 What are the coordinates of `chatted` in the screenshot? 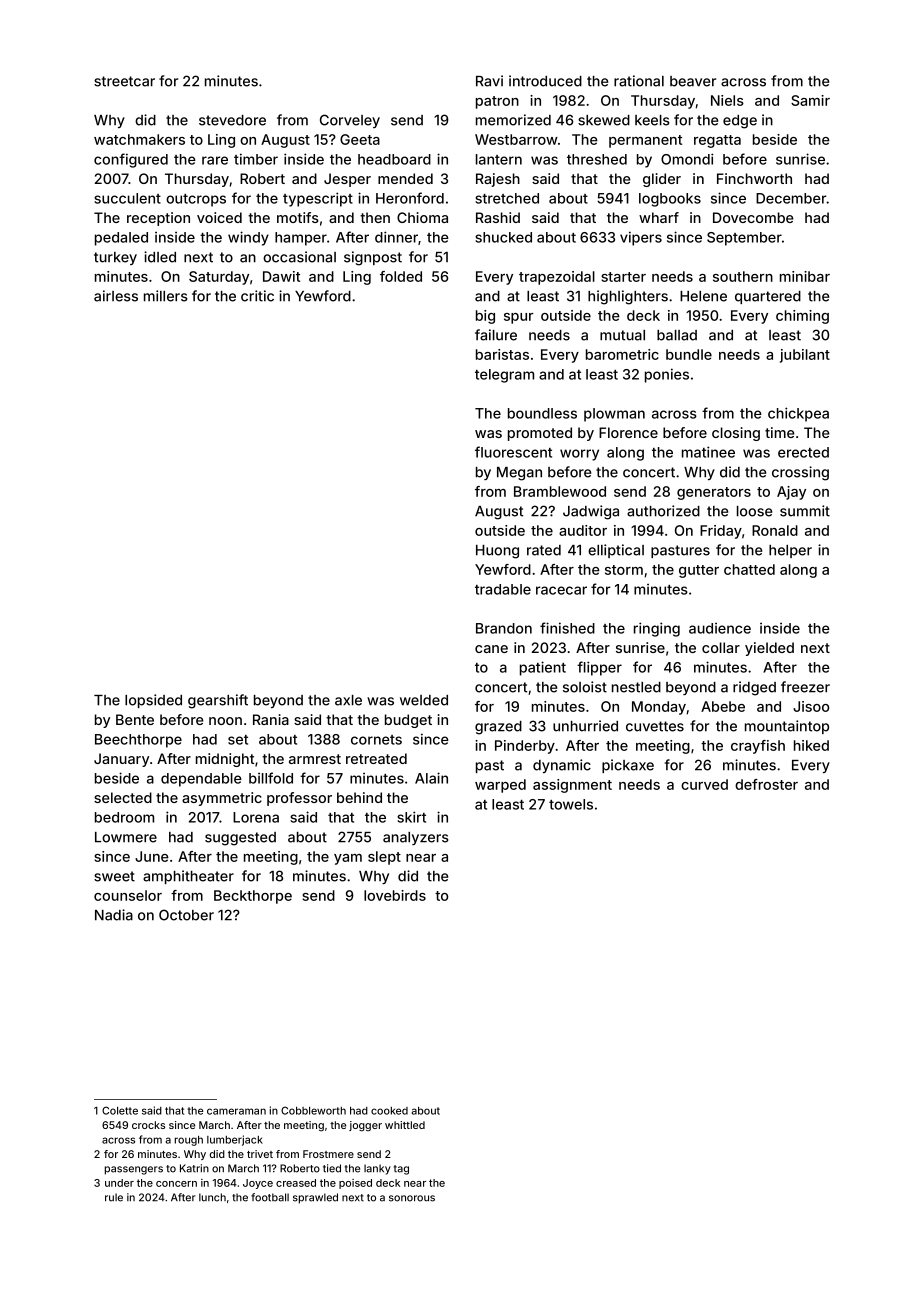 It's located at (749, 569).
